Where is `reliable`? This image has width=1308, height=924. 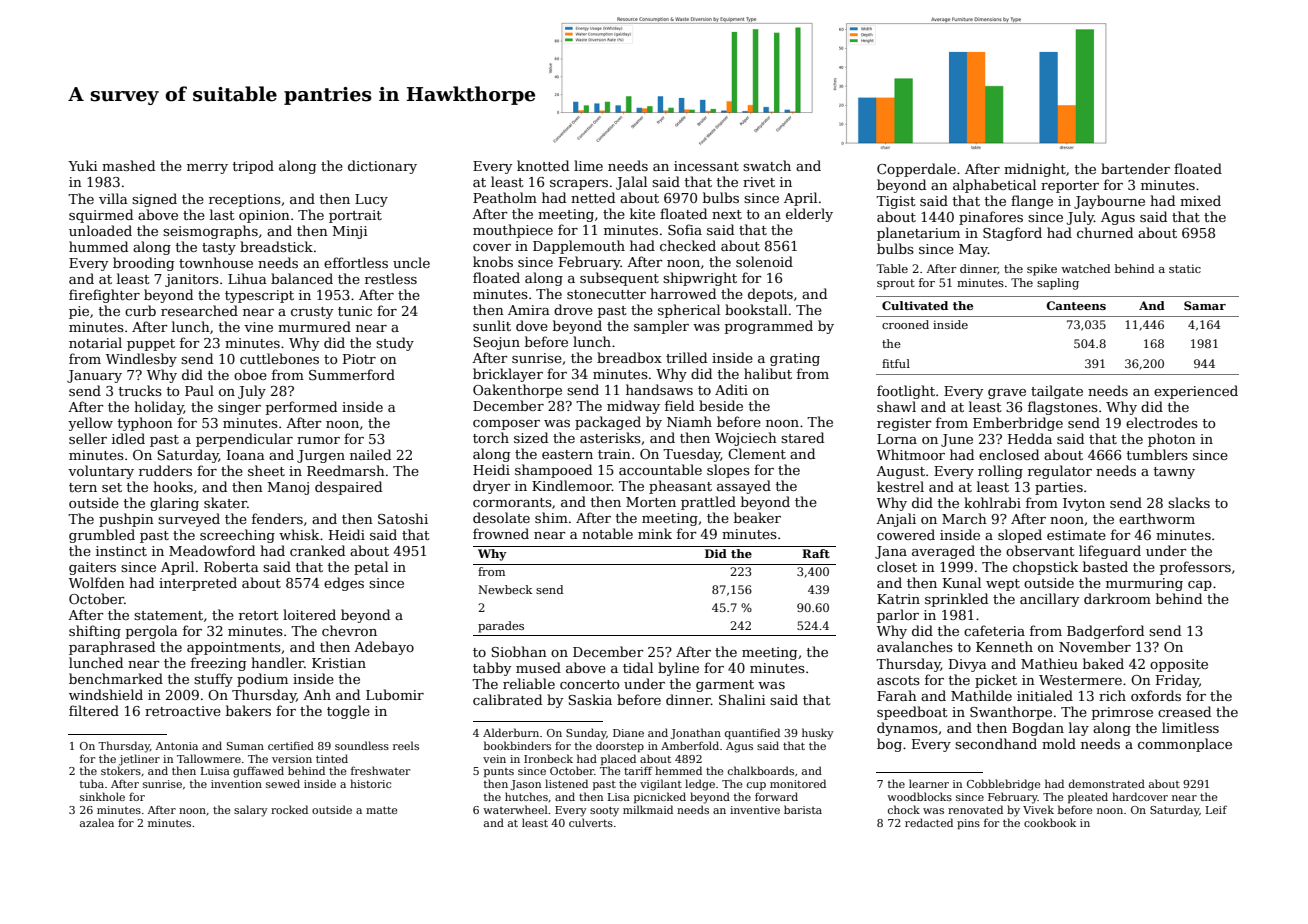
reliable is located at coordinates (529, 683).
